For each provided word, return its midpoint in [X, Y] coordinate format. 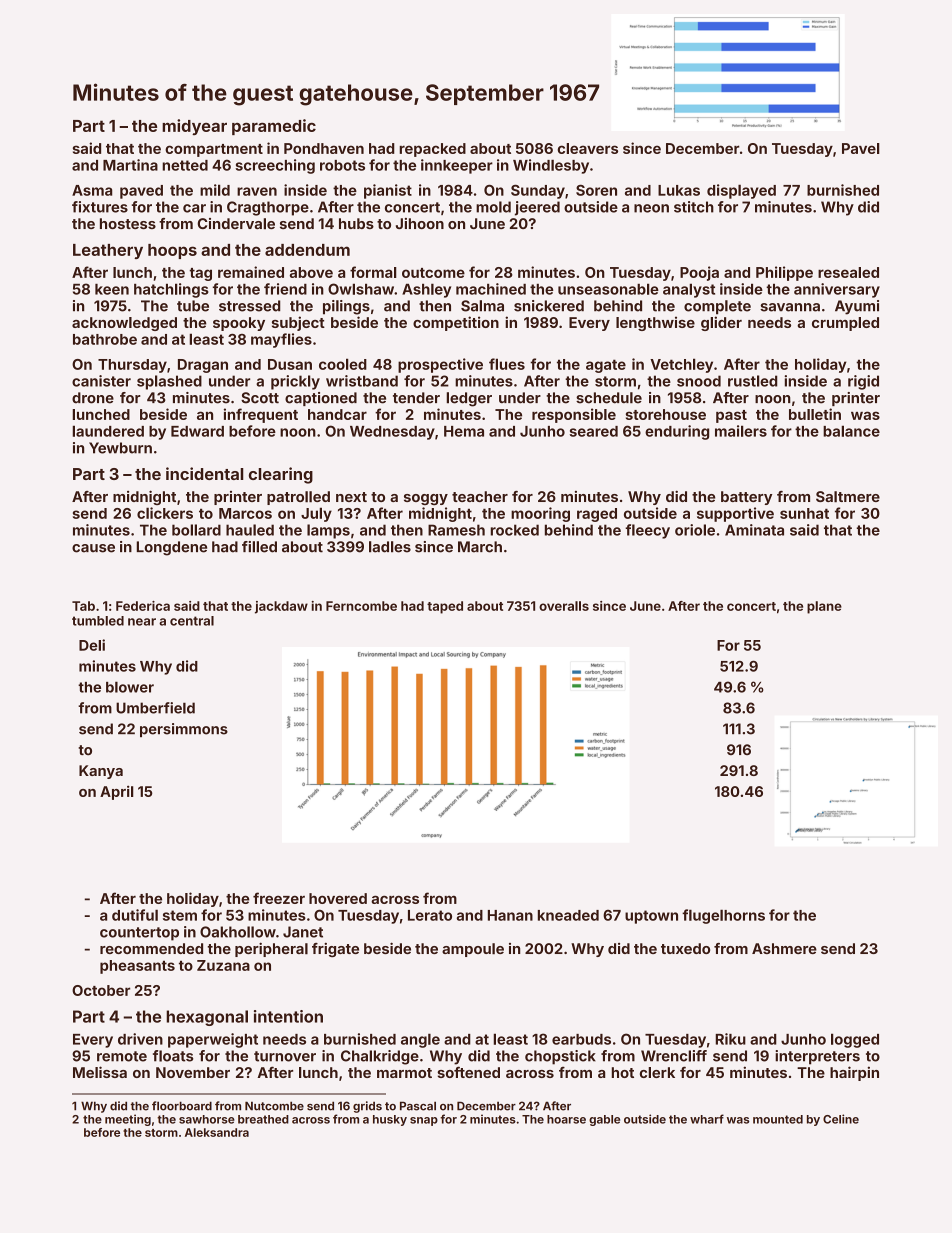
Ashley [426, 291]
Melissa [100, 1072]
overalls [564, 606]
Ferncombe [361, 606]
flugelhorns [723, 916]
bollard [196, 530]
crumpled [845, 324]
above [311, 272]
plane [824, 607]
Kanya [101, 772]
